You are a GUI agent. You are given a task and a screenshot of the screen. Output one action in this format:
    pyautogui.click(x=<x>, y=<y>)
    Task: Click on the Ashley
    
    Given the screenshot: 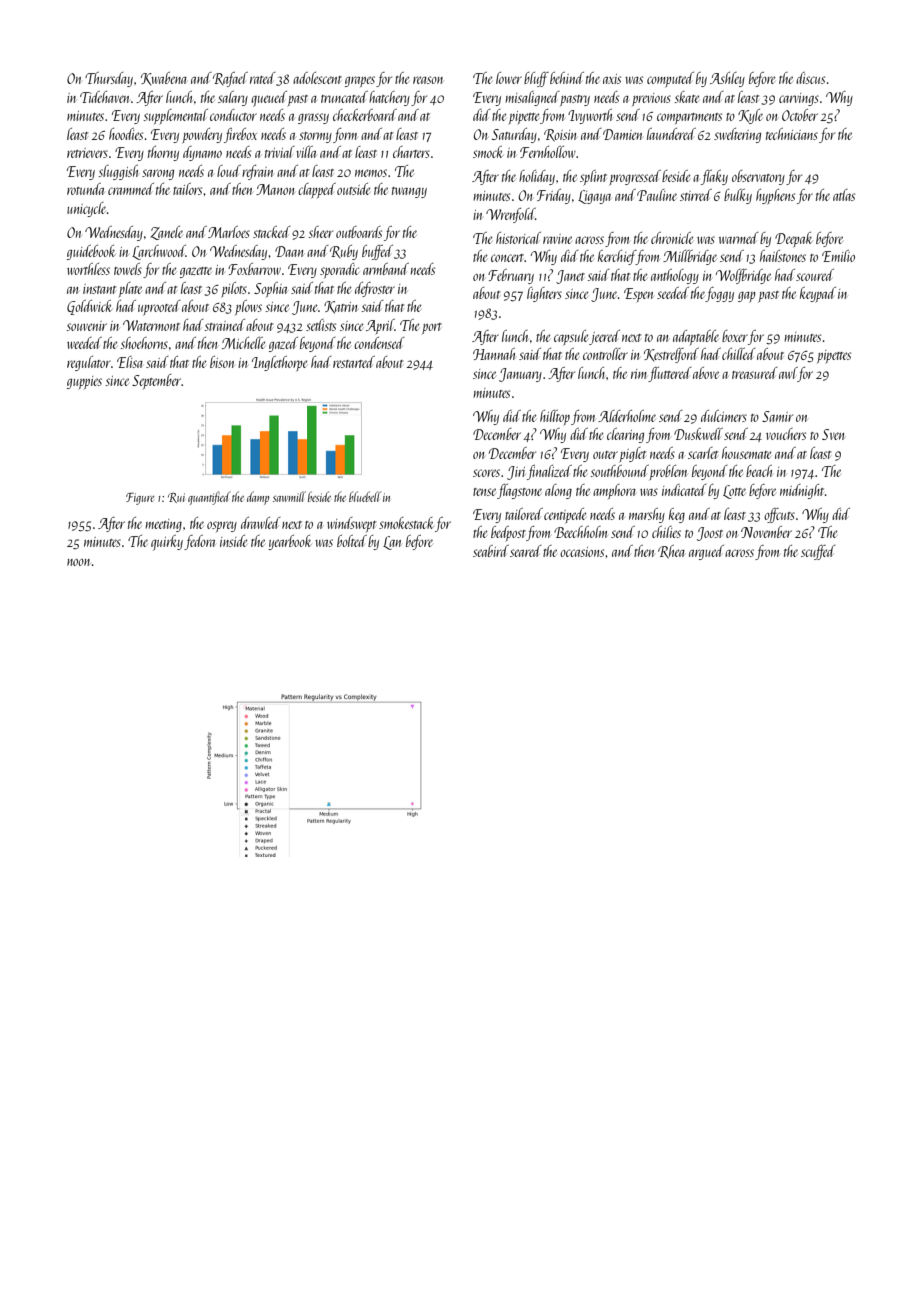 What is the action you would take?
    pyautogui.click(x=727, y=79)
